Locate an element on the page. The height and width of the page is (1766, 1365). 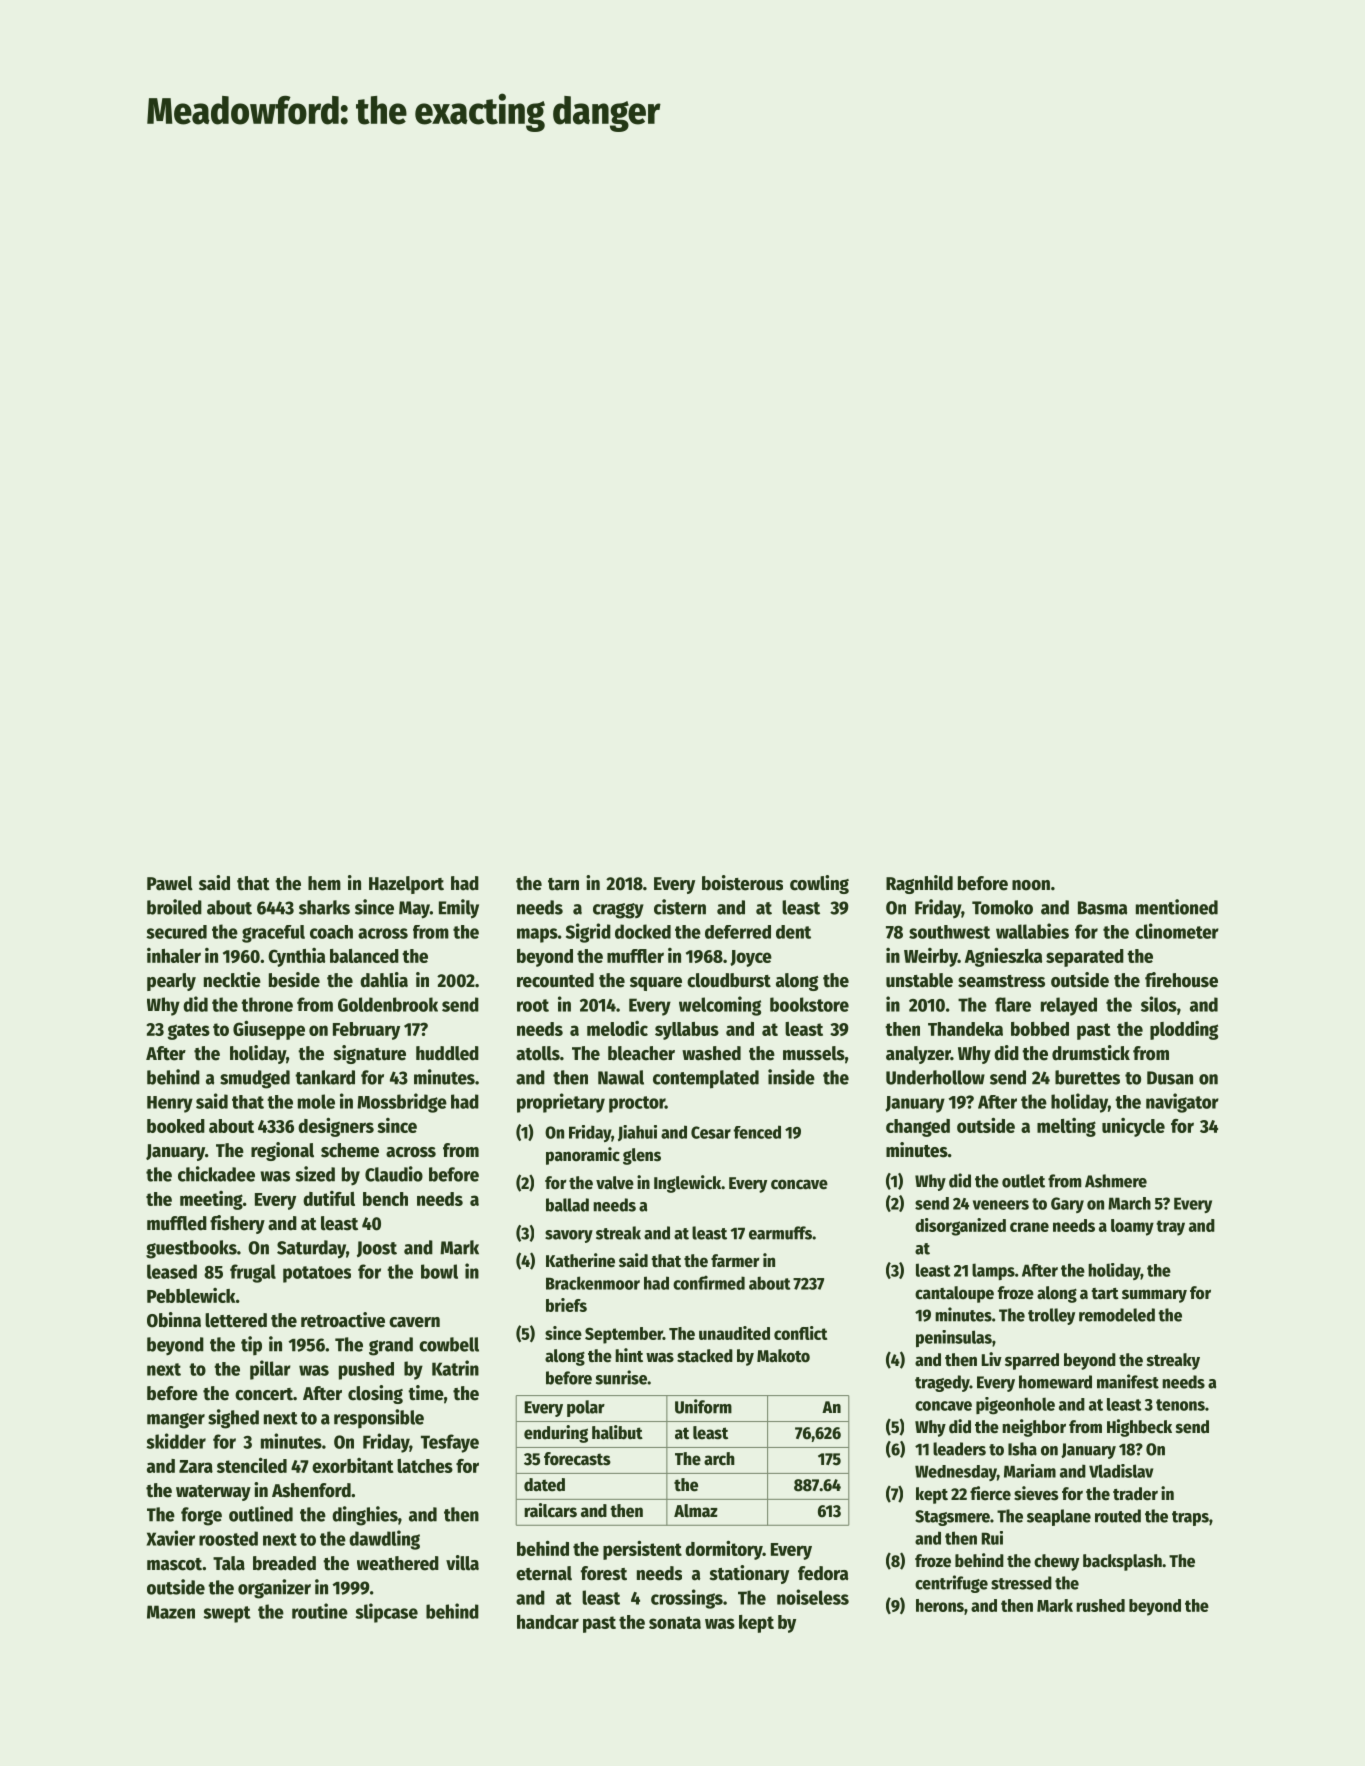
Mossbridge is located at coordinates (402, 1103).
